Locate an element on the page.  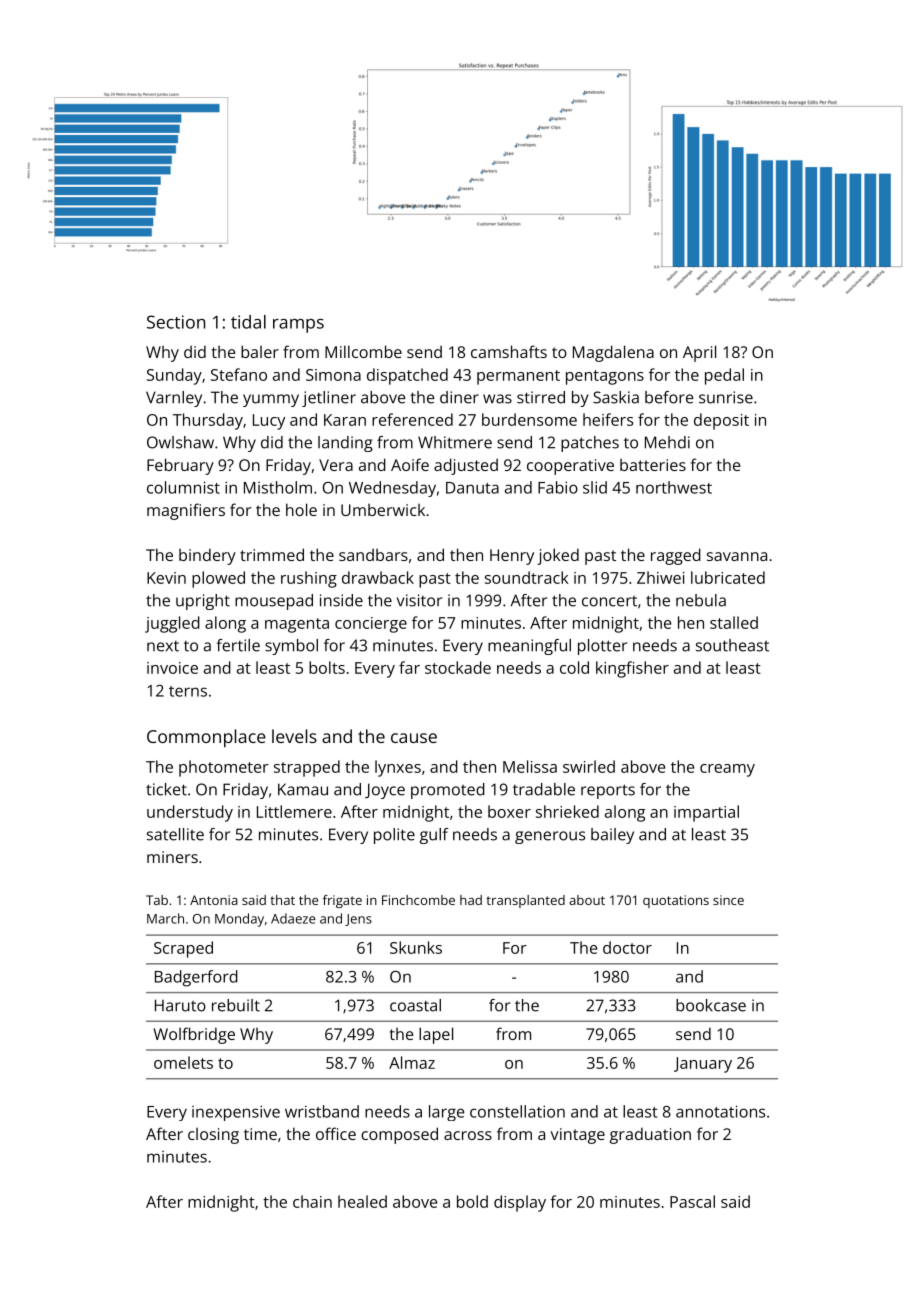
Almaz is located at coordinates (412, 1062).
